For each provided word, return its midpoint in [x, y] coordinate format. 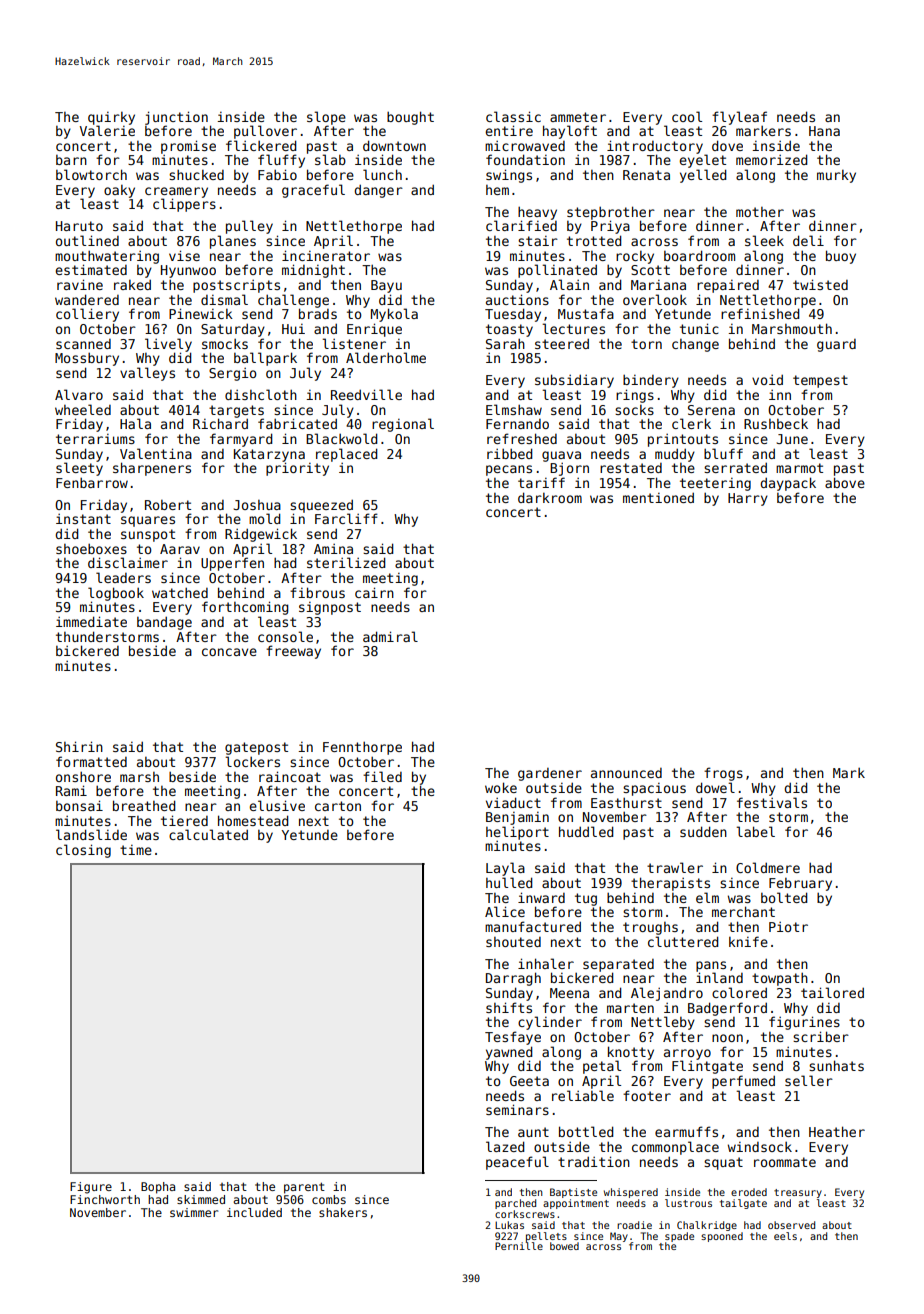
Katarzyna [269, 455]
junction [176, 118]
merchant [743, 911]
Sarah [505, 343]
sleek [764, 240]
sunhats [836, 1065]
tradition [594, 1161]
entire [509, 130]
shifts [509, 1007]
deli [808, 240]
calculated [208, 834]
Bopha [158, 1188]
